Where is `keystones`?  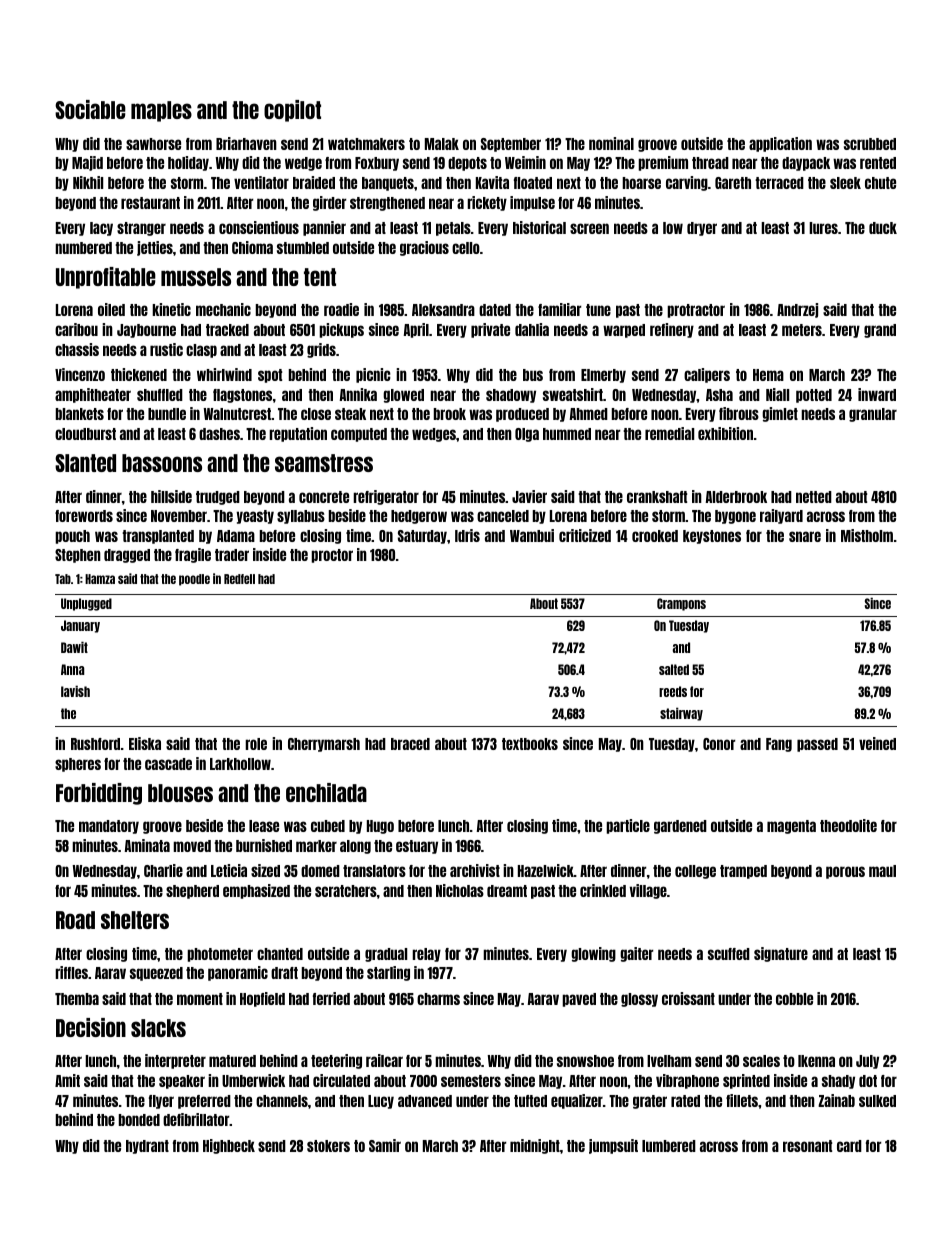 keystones is located at coordinates (712, 537).
